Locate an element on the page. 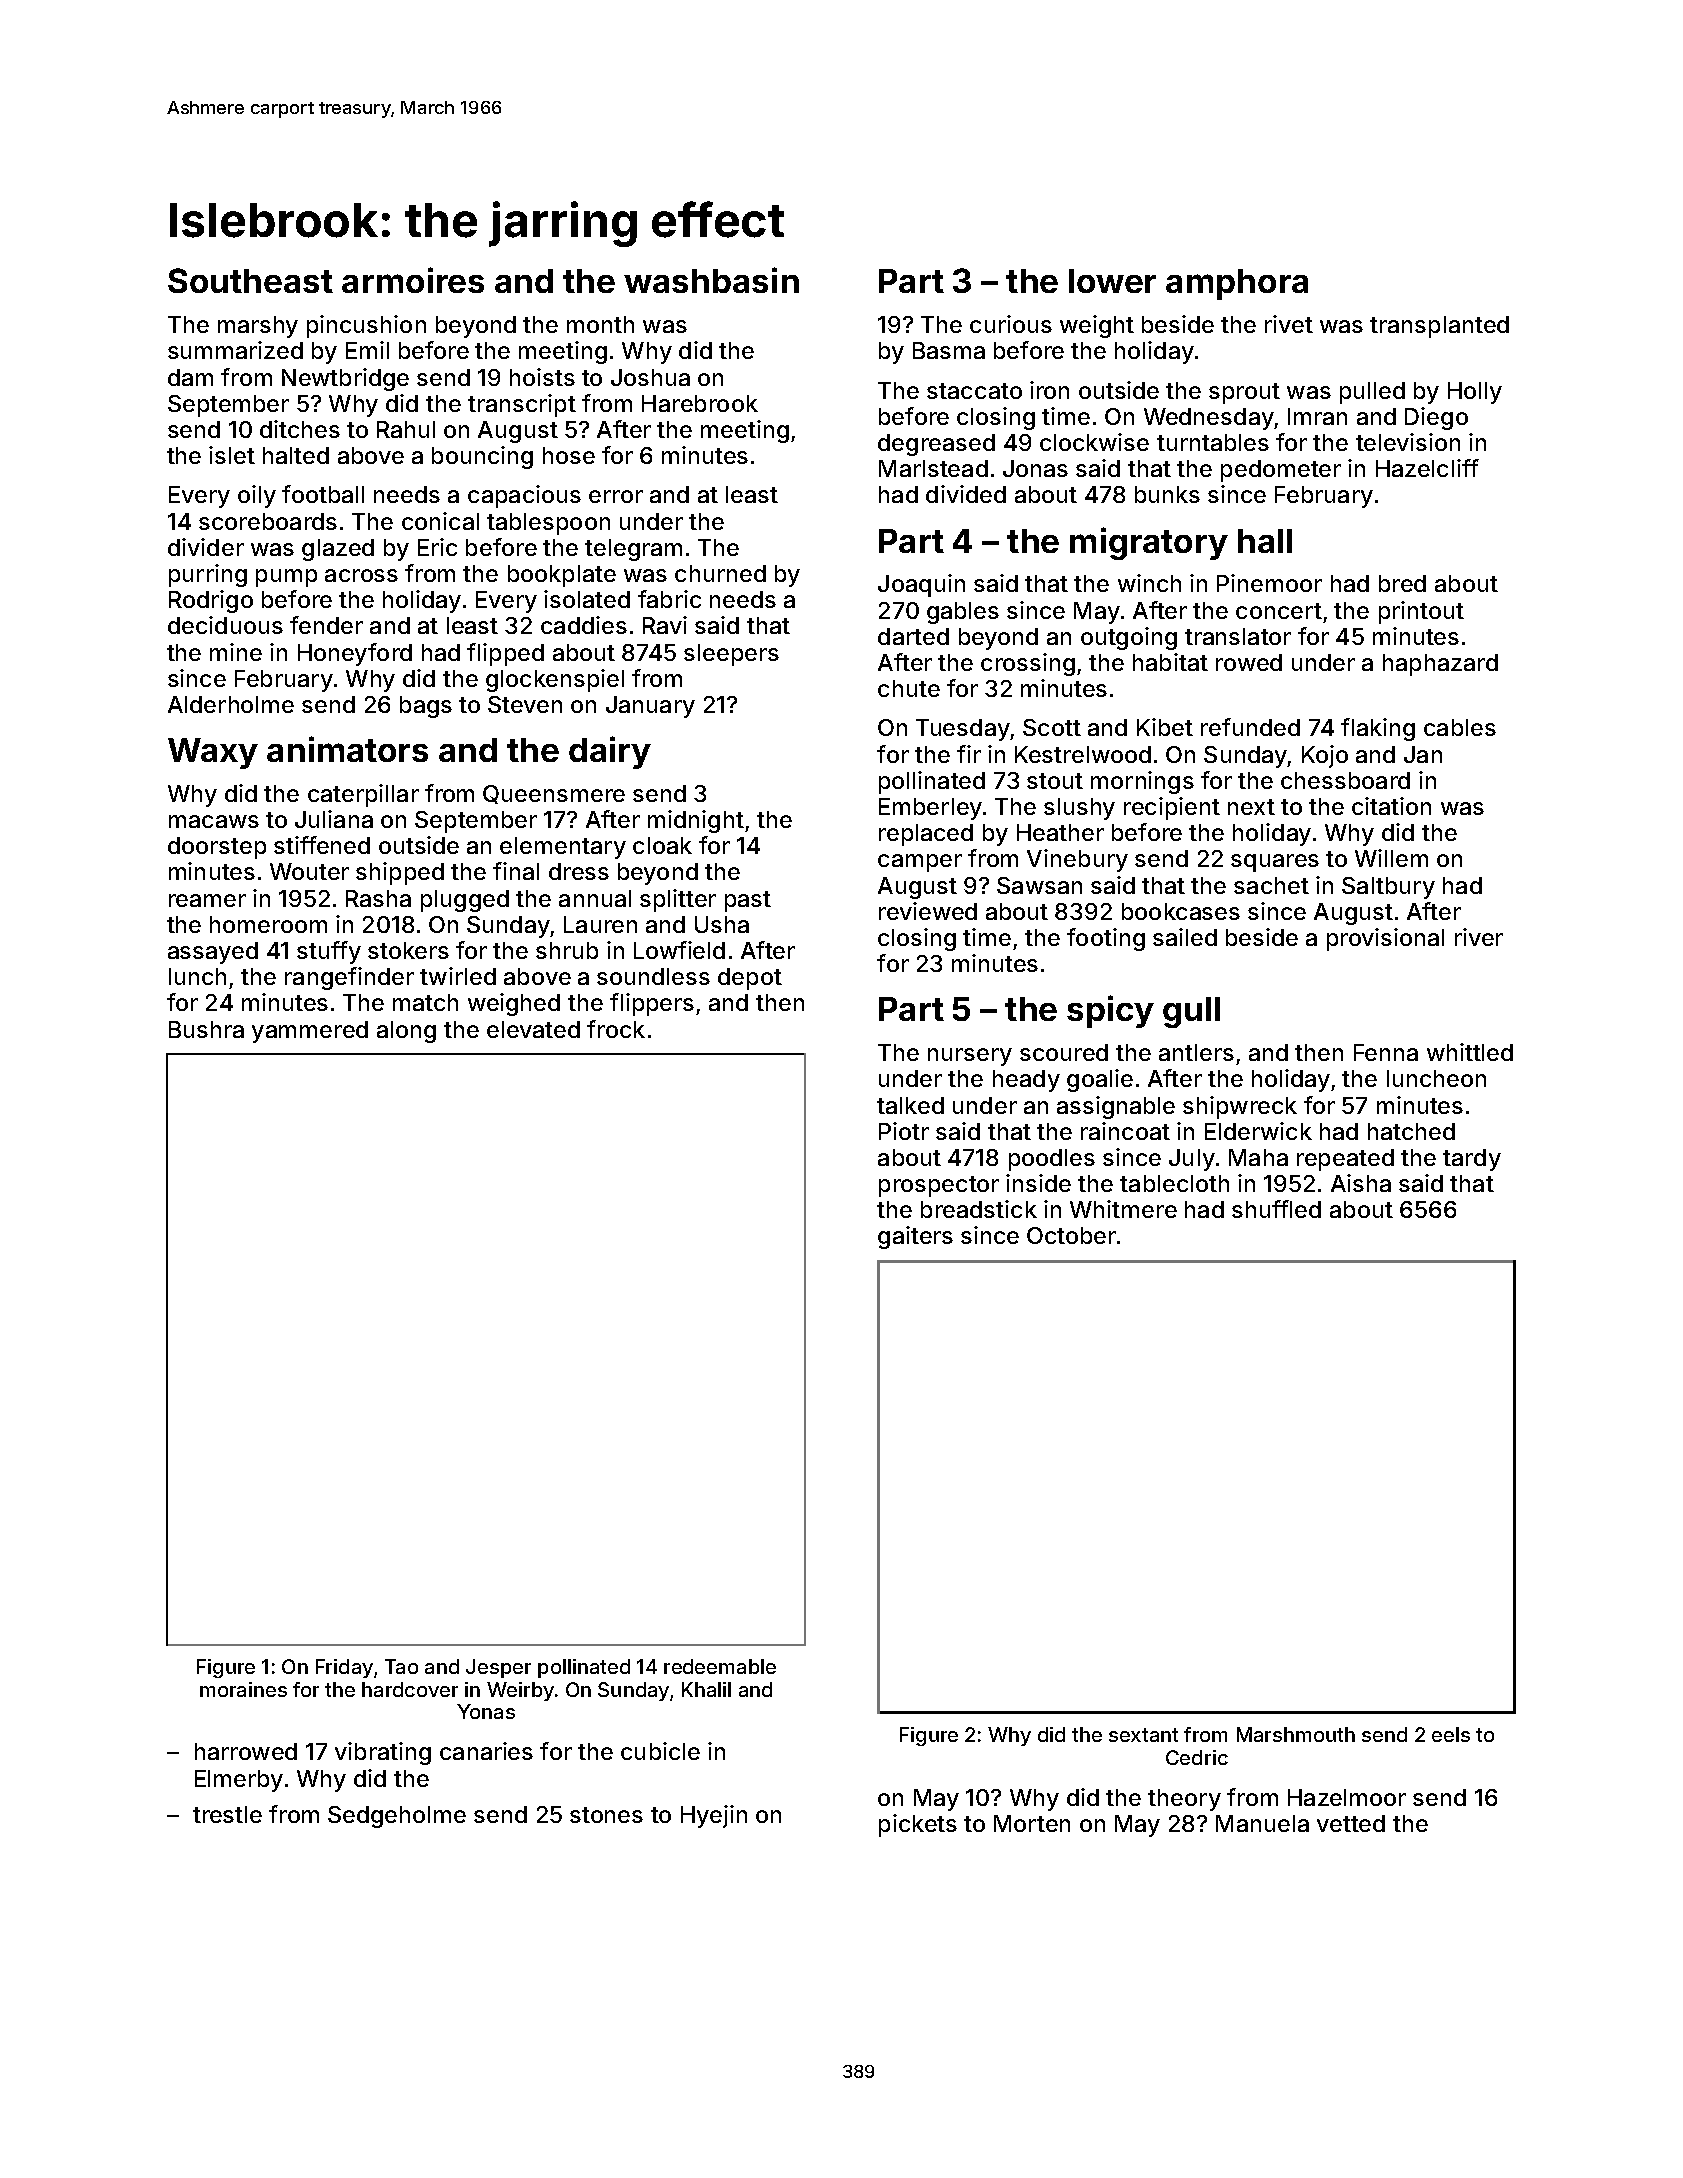 Image resolution: width=1683 pixels, height=2178 pixels. Sedgeholme is located at coordinates (397, 1817).
